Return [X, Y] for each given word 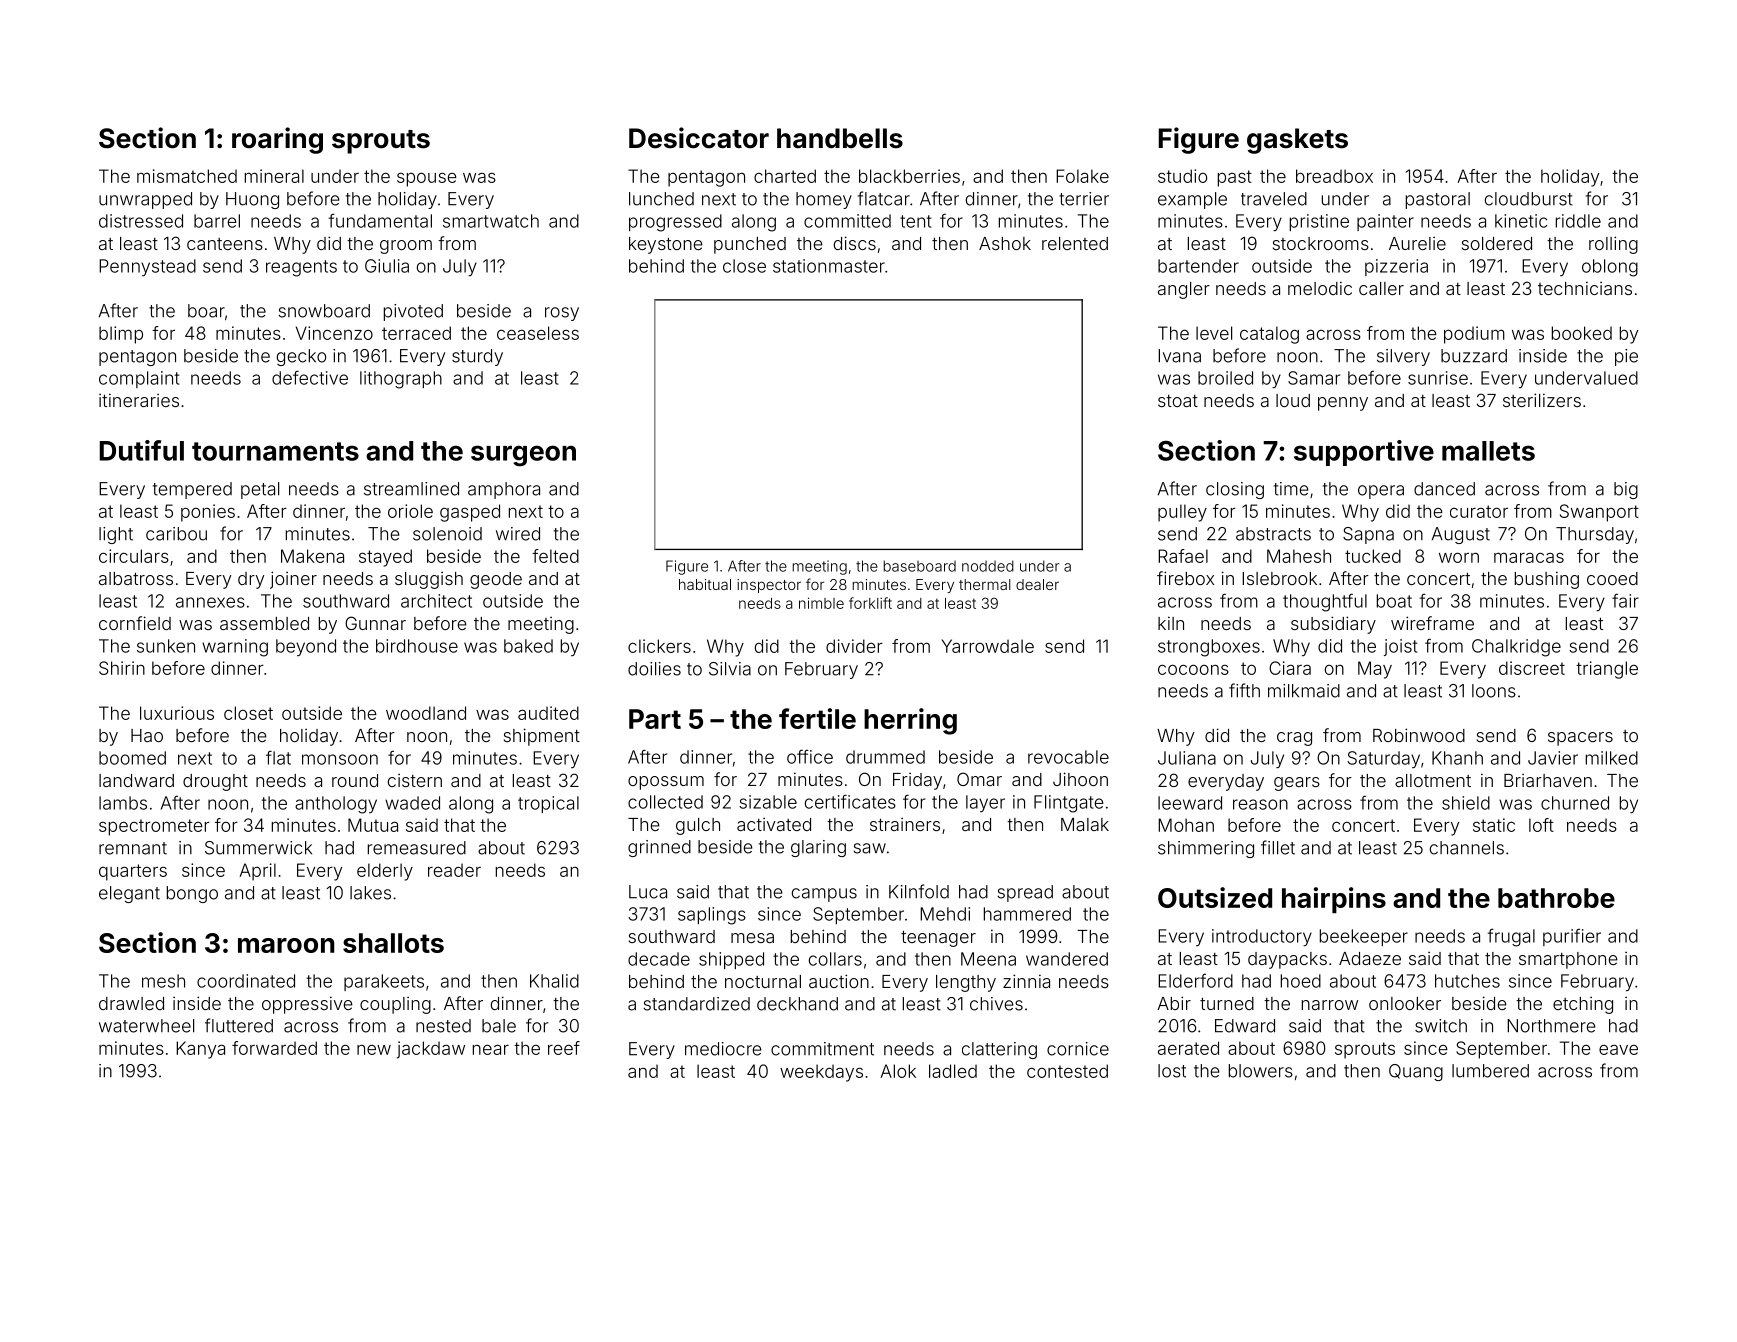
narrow [1330, 1005]
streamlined [411, 489]
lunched [661, 199]
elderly [385, 872]
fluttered [239, 1025]
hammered [1027, 914]
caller [1381, 288]
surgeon [523, 456]
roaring [277, 140]
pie [1626, 357]
